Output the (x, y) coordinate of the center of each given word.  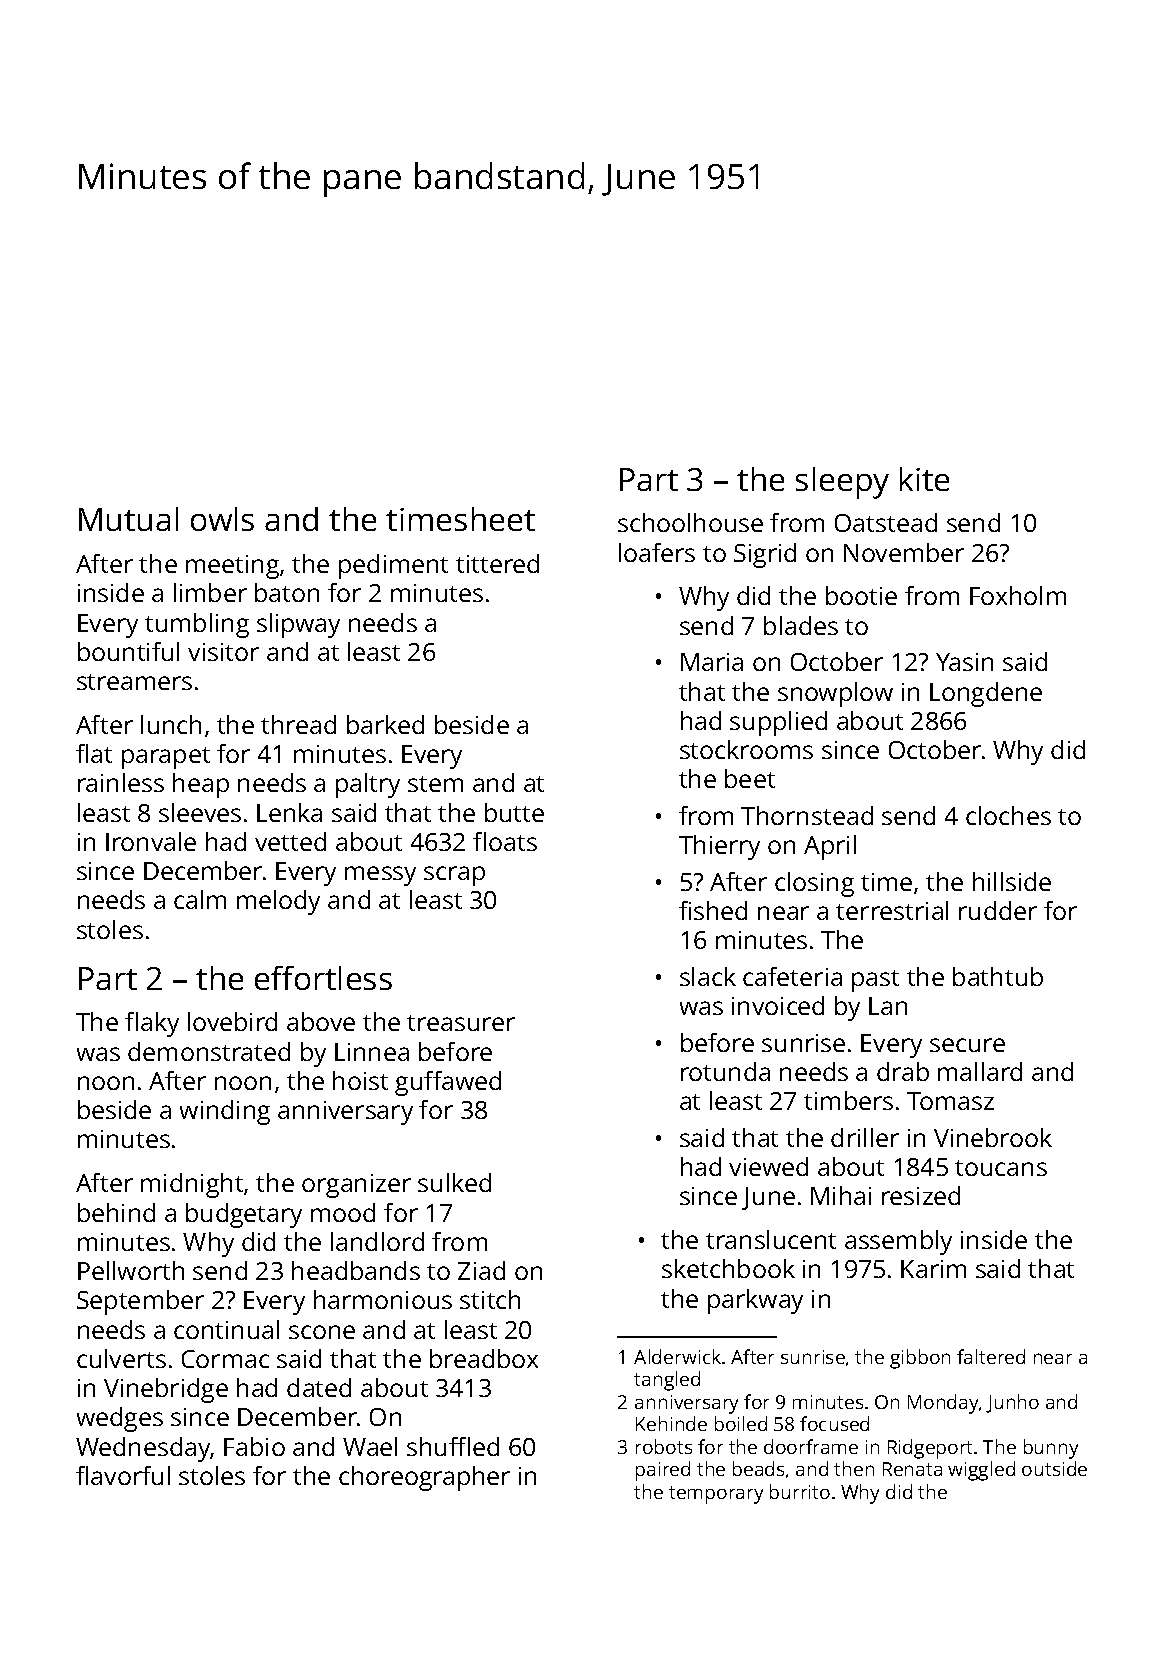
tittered (497, 563)
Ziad (481, 1270)
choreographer (424, 1478)
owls (222, 519)
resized (921, 1195)
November (904, 552)
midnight (192, 1185)
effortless (323, 978)
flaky (152, 1024)
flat (94, 753)
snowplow (835, 694)
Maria (712, 662)
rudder (998, 910)
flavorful (123, 1475)
